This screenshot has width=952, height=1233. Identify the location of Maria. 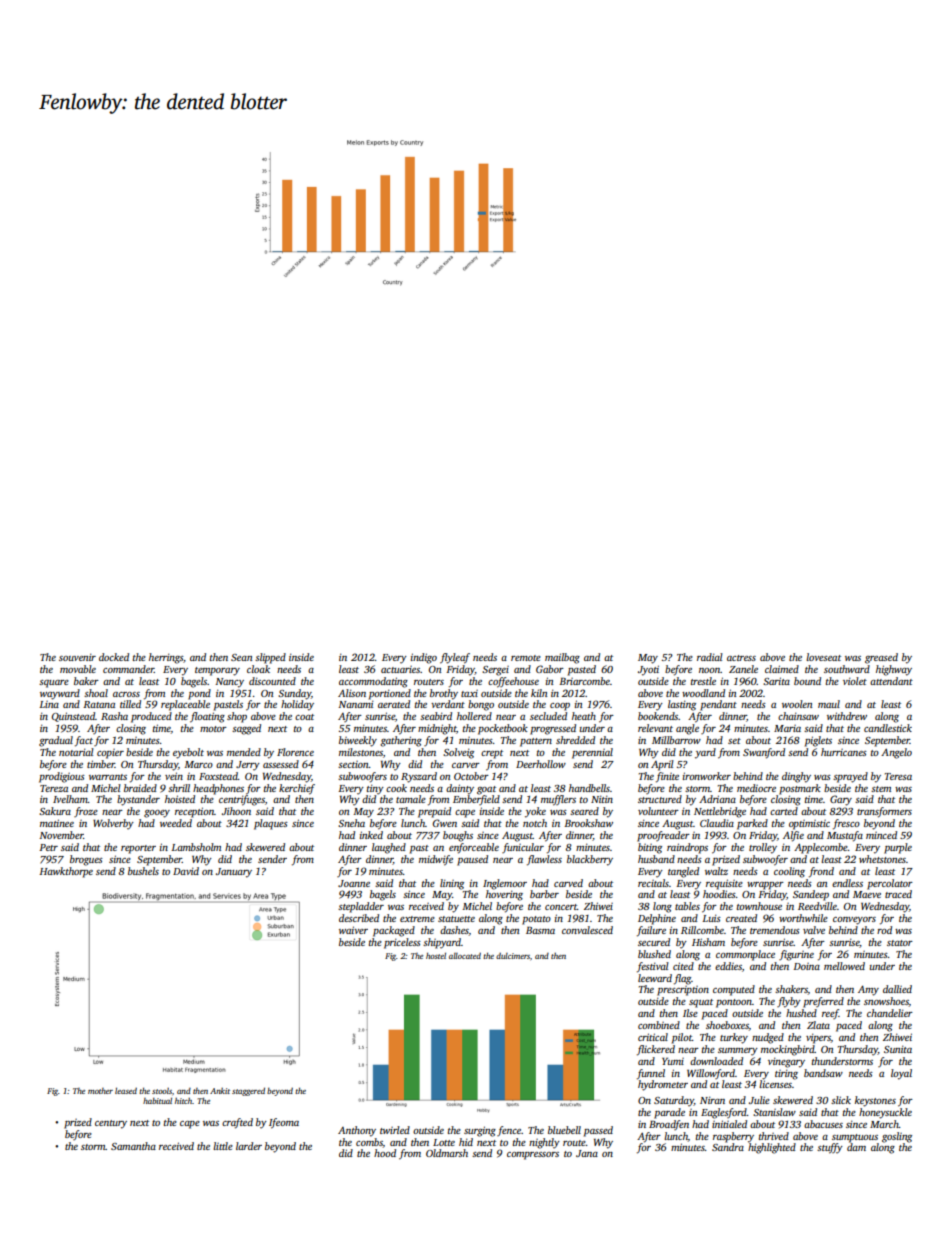
(787, 728).
